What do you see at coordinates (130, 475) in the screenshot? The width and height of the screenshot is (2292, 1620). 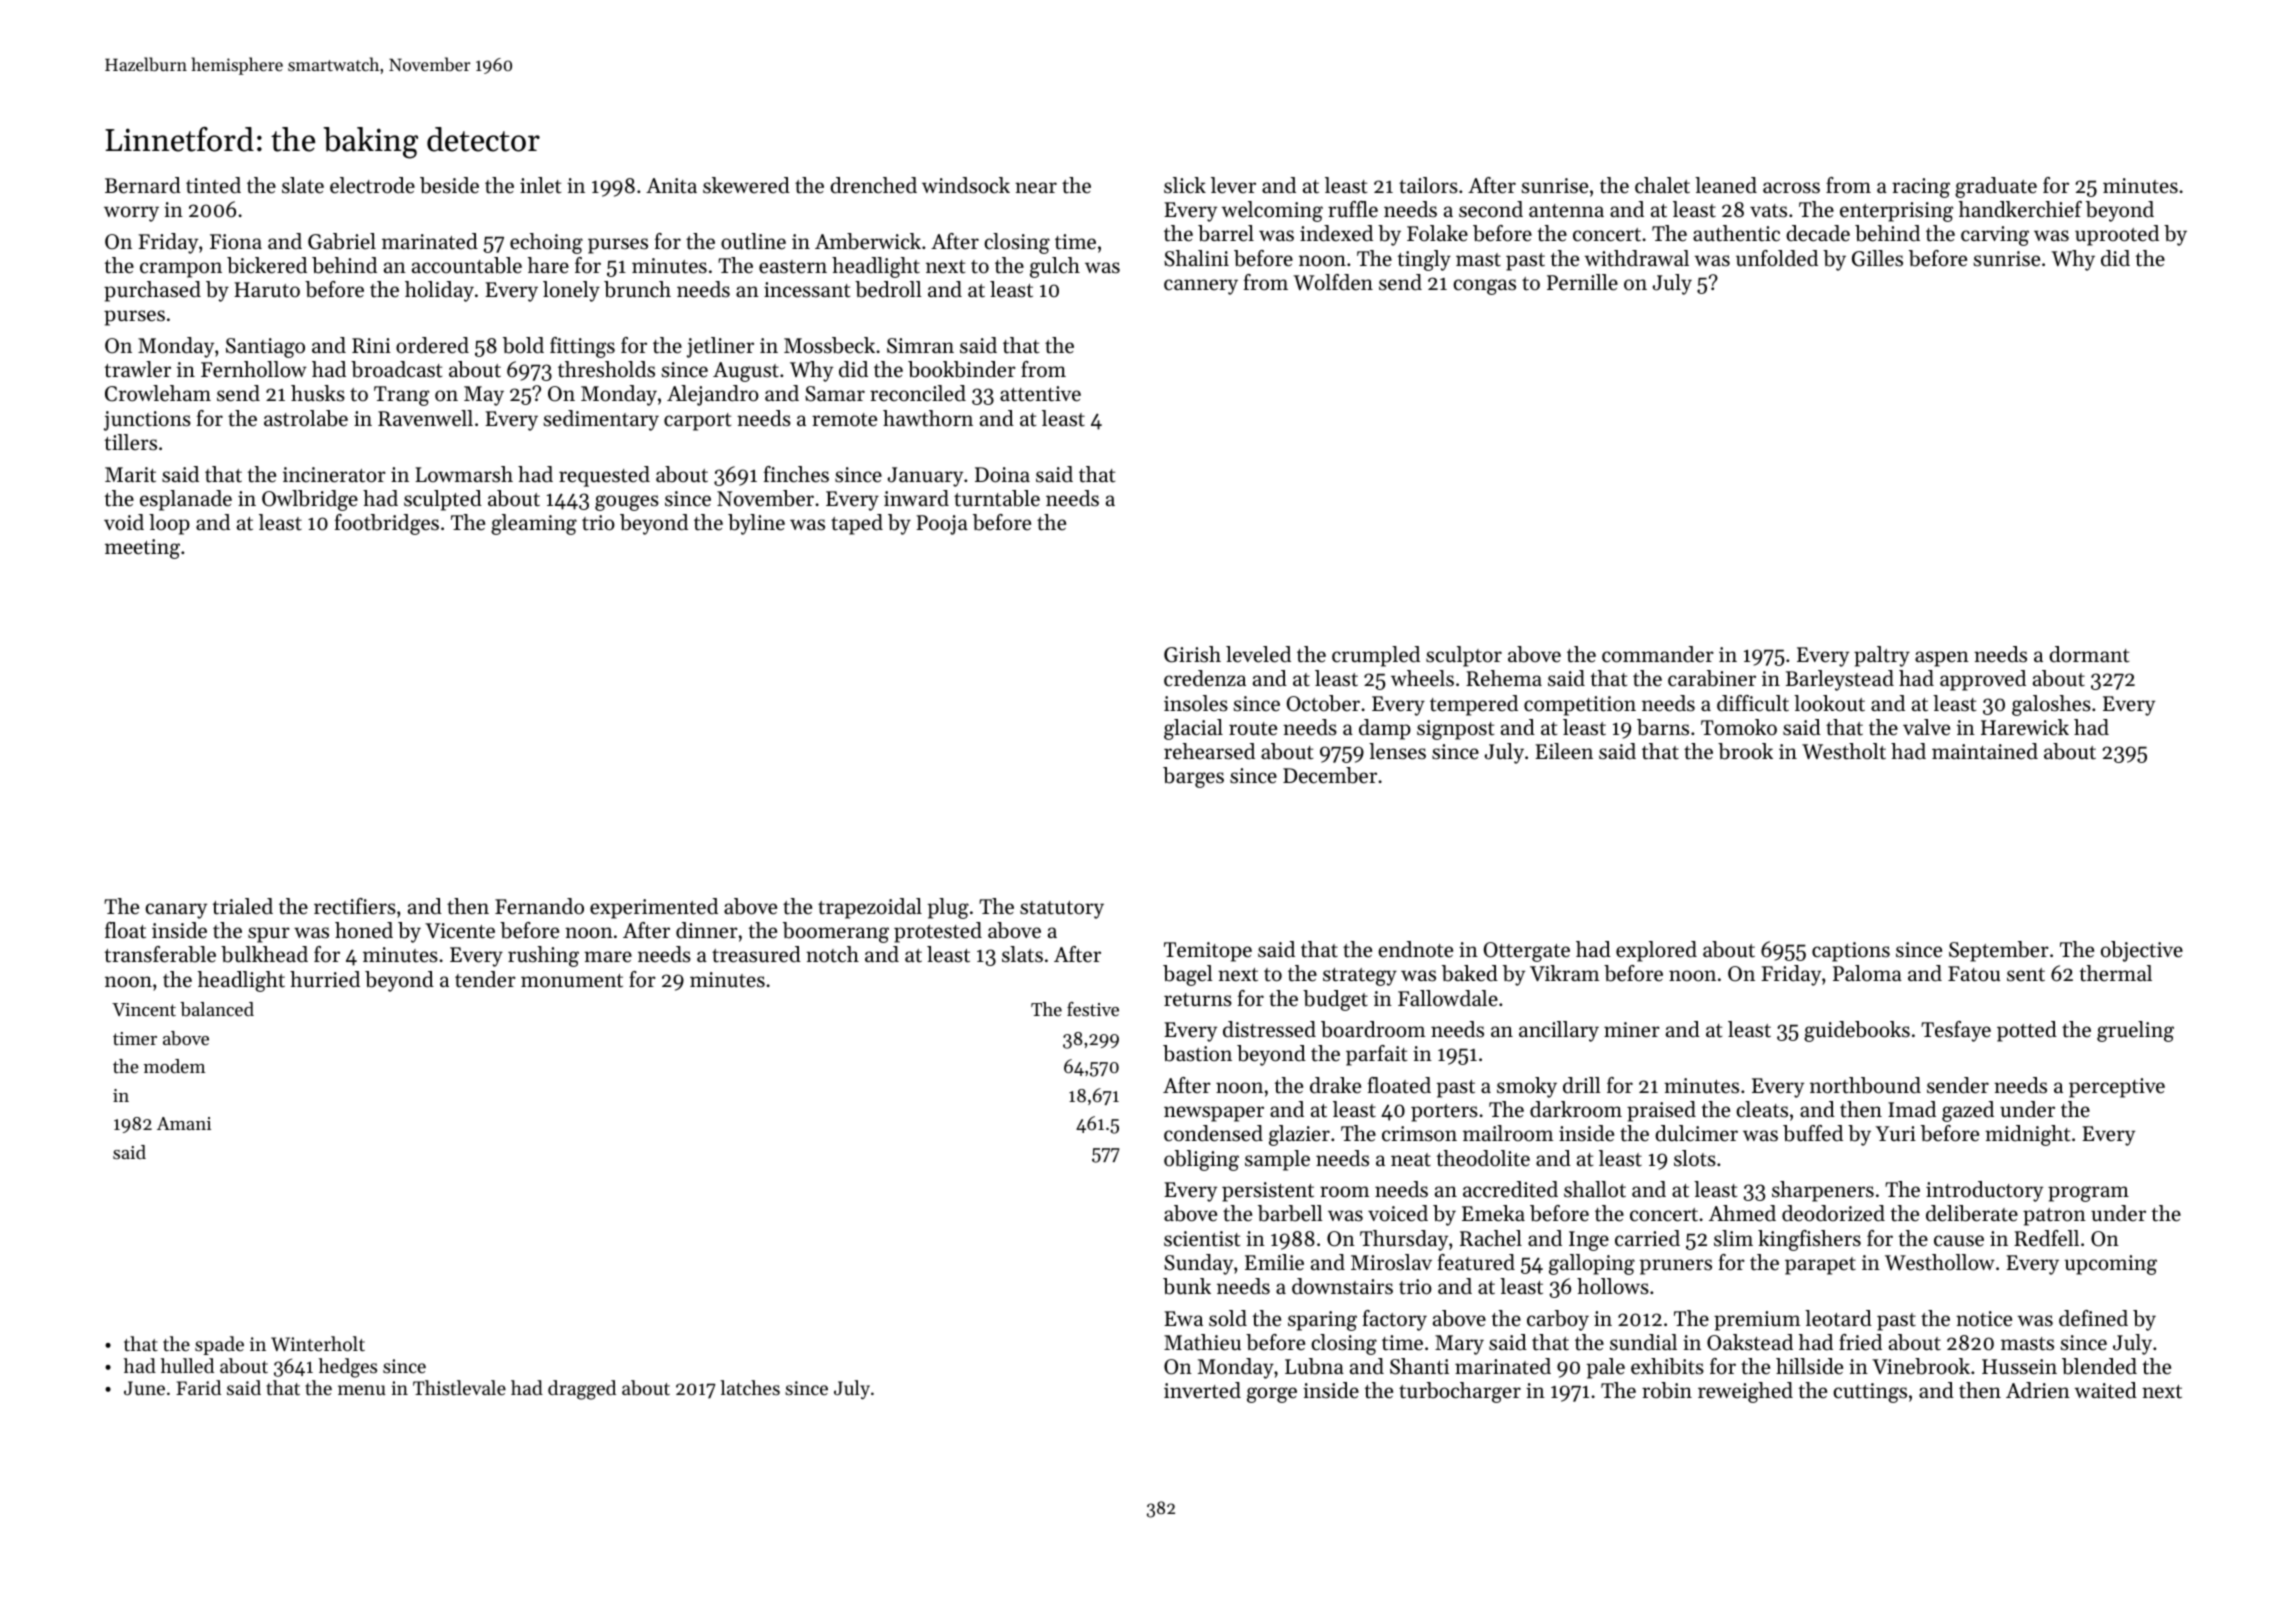 I see `Marit` at bounding box center [130, 475].
